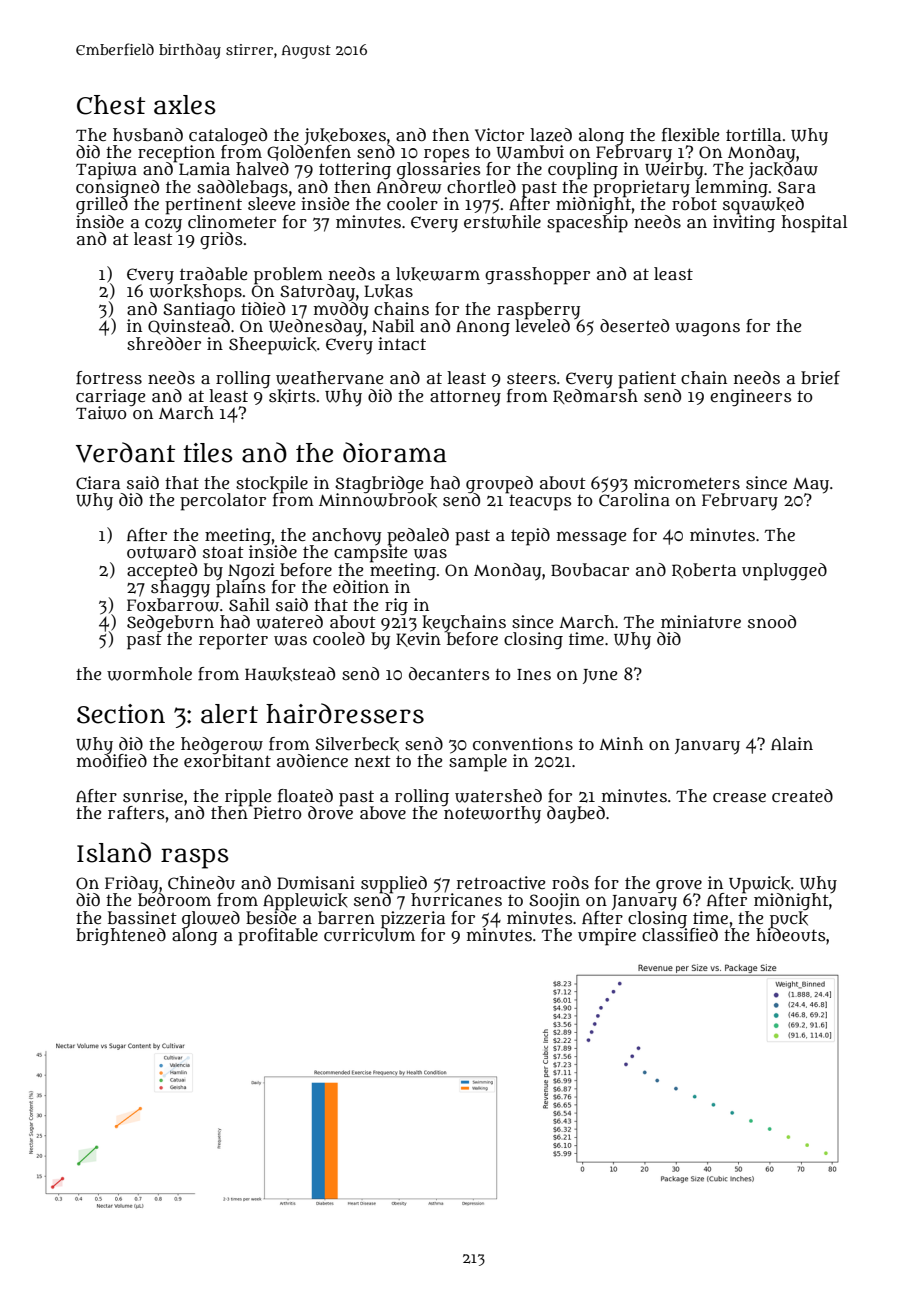 This page has height=1308, width=924. I want to click on curriculum, so click(369, 935).
